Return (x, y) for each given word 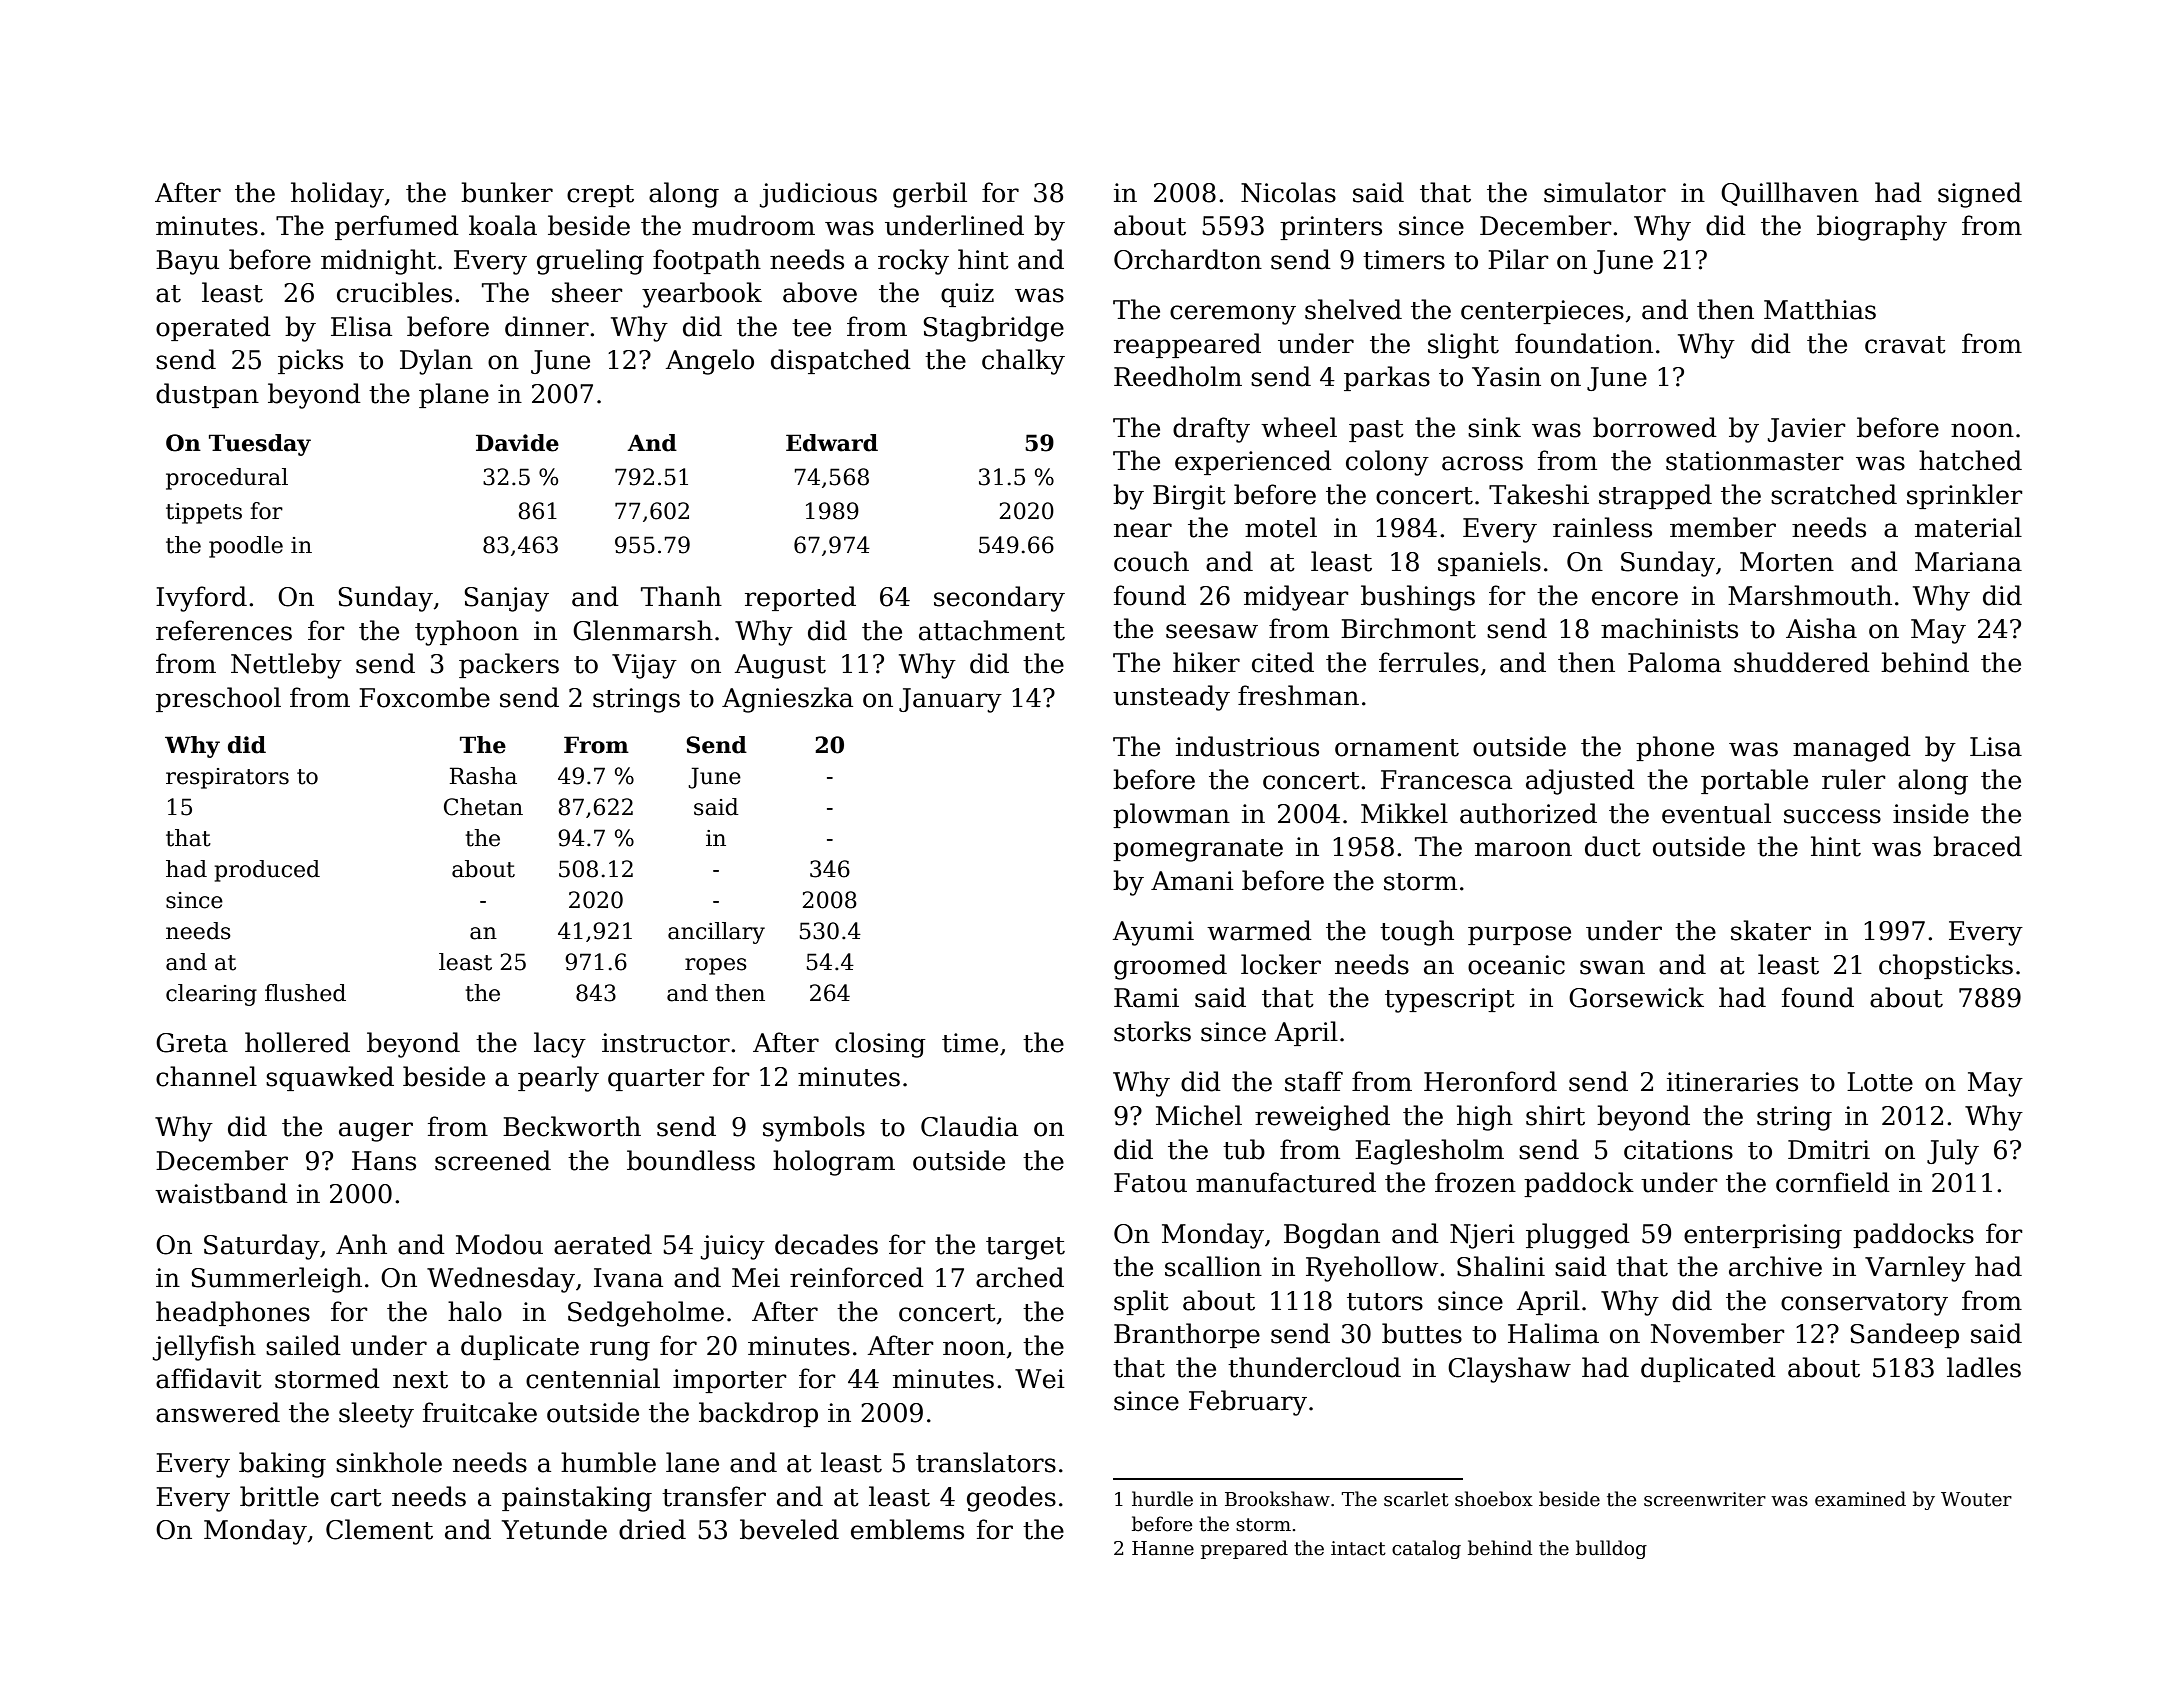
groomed (1170, 967)
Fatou (1150, 1183)
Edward (832, 443)
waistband (221, 1193)
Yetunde (554, 1529)
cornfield (1833, 1182)
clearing (211, 995)
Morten (1787, 562)
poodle (246, 547)
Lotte (1880, 1082)
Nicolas (1288, 192)
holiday (337, 195)
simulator (1605, 192)
